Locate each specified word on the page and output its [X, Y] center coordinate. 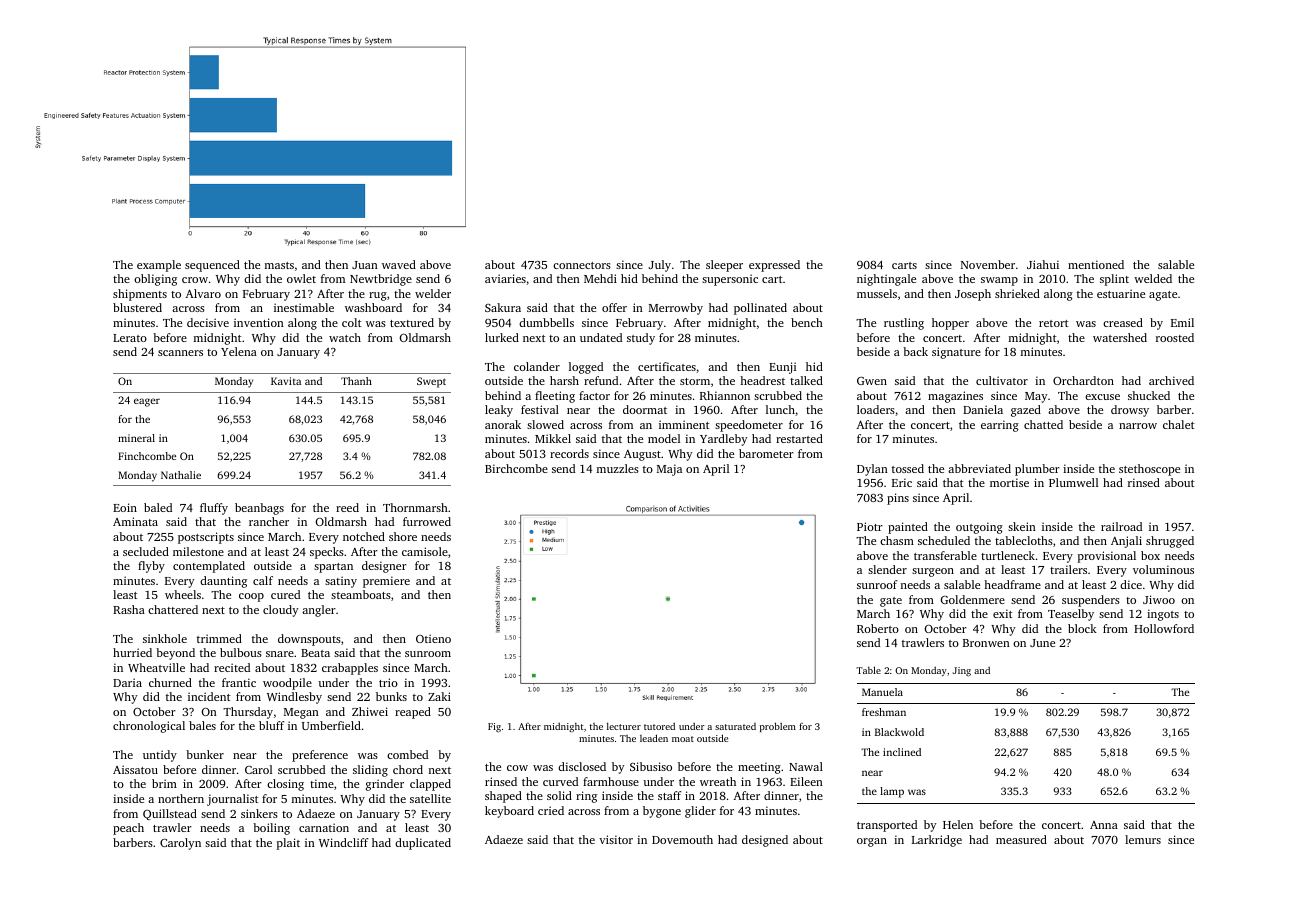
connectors [582, 265]
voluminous [1163, 569]
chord [408, 769]
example [159, 266]
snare [280, 654]
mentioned [1096, 264]
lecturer [624, 726]
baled [158, 507]
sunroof [877, 584]
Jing [962, 672]
